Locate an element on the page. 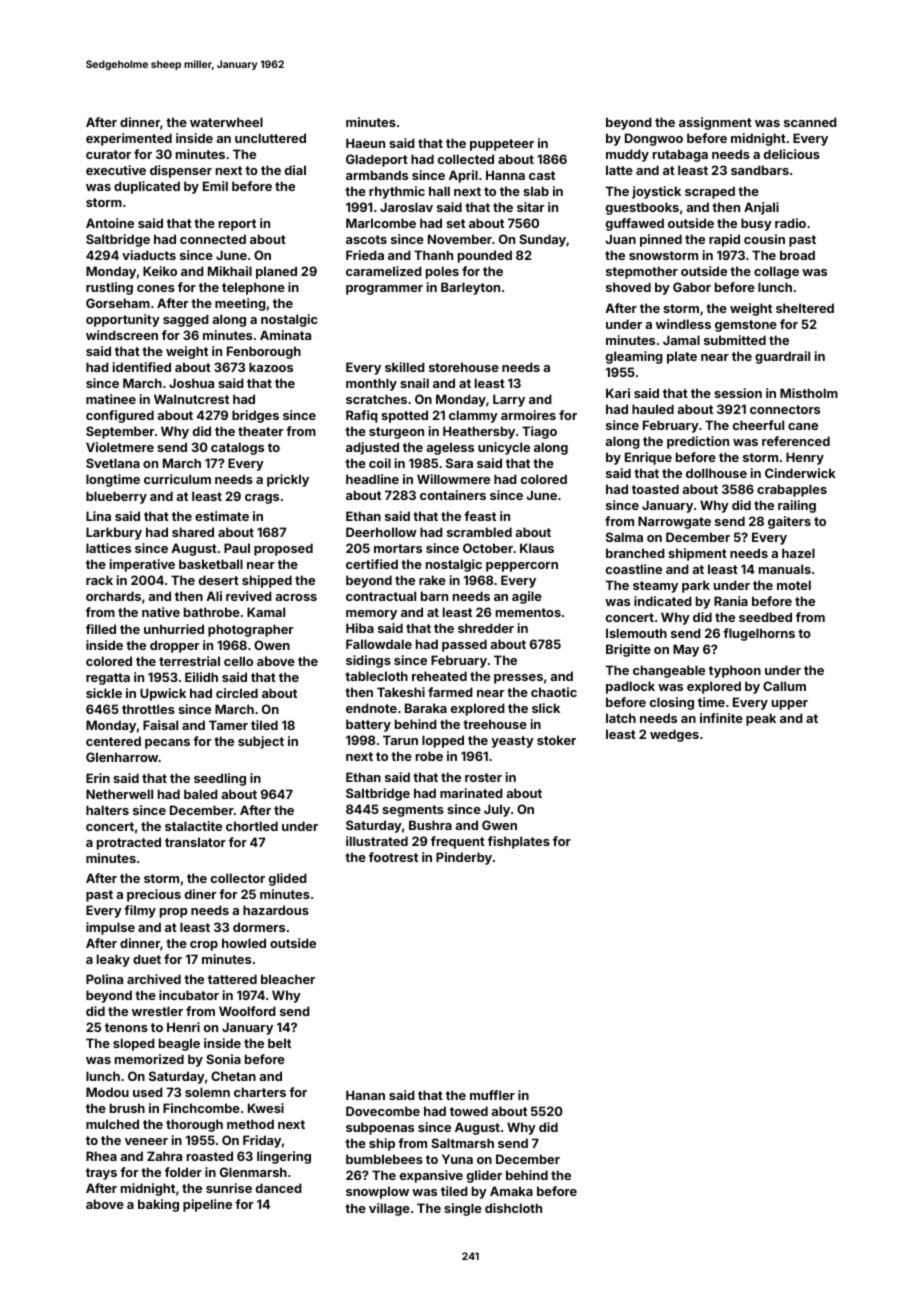 Image resolution: width=924 pixels, height=1308 pixels. farmed is located at coordinates (450, 692).
